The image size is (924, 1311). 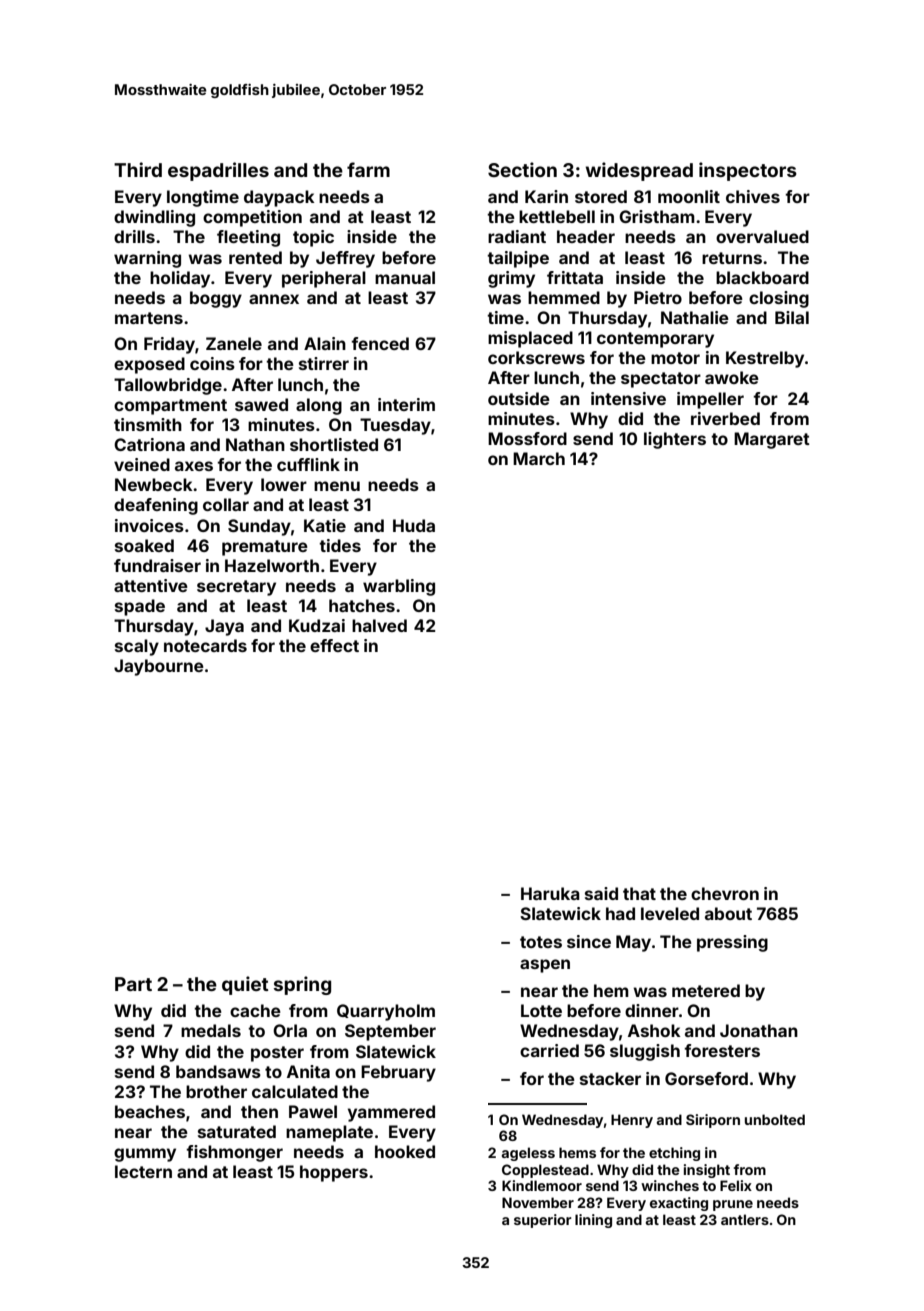 I want to click on chevron, so click(x=725, y=893).
